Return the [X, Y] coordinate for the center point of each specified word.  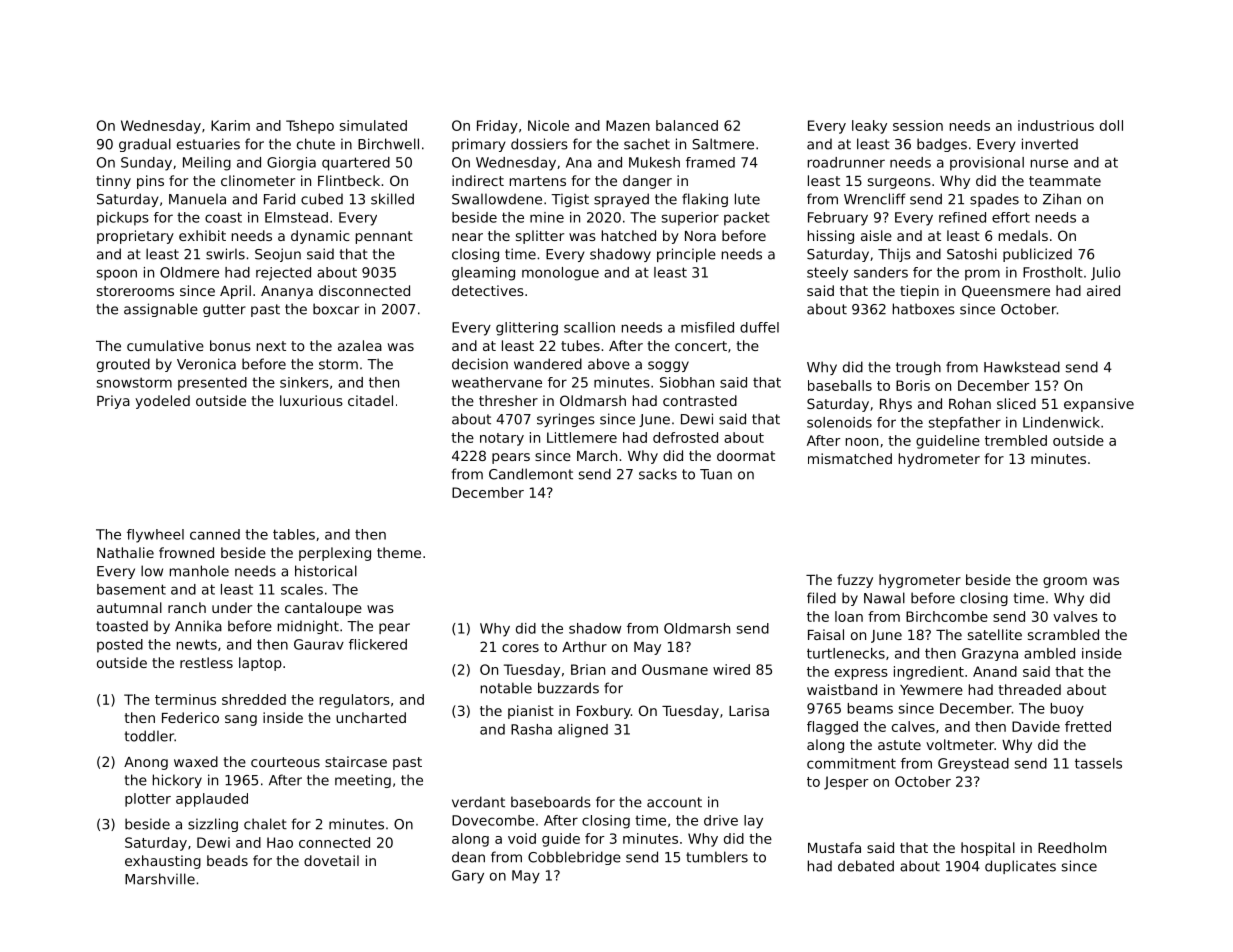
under [232, 607]
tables [294, 534]
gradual [145, 145]
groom [1065, 582]
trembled [1016, 440]
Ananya [287, 292]
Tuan [716, 474]
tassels [1098, 763]
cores [520, 648]
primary [479, 145]
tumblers [717, 857]
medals [1023, 235]
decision [480, 364]
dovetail [331, 860]
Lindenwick [1061, 422]
